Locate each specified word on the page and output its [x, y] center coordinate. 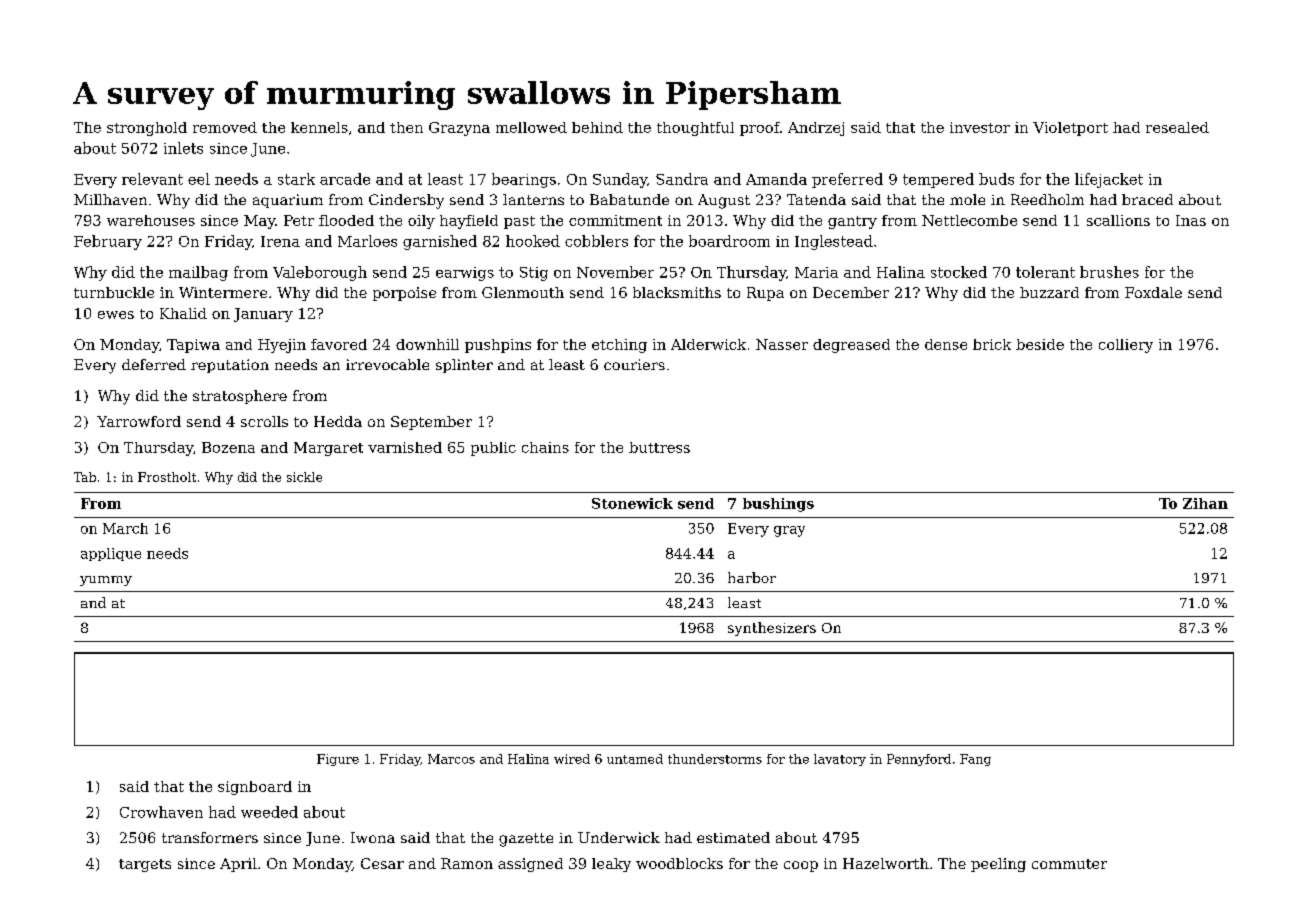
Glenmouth [523, 292]
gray [789, 531]
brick [992, 344]
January [263, 315]
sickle [304, 477]
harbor [752, 577]
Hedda [338, 421]
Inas [1191, 220]
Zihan [1205, 503]
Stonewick [632, 503]
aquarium [288, 201]
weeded [269, 812]
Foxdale [1153, 292]
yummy [106, 581]
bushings [778, 505]
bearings [524, 180]
